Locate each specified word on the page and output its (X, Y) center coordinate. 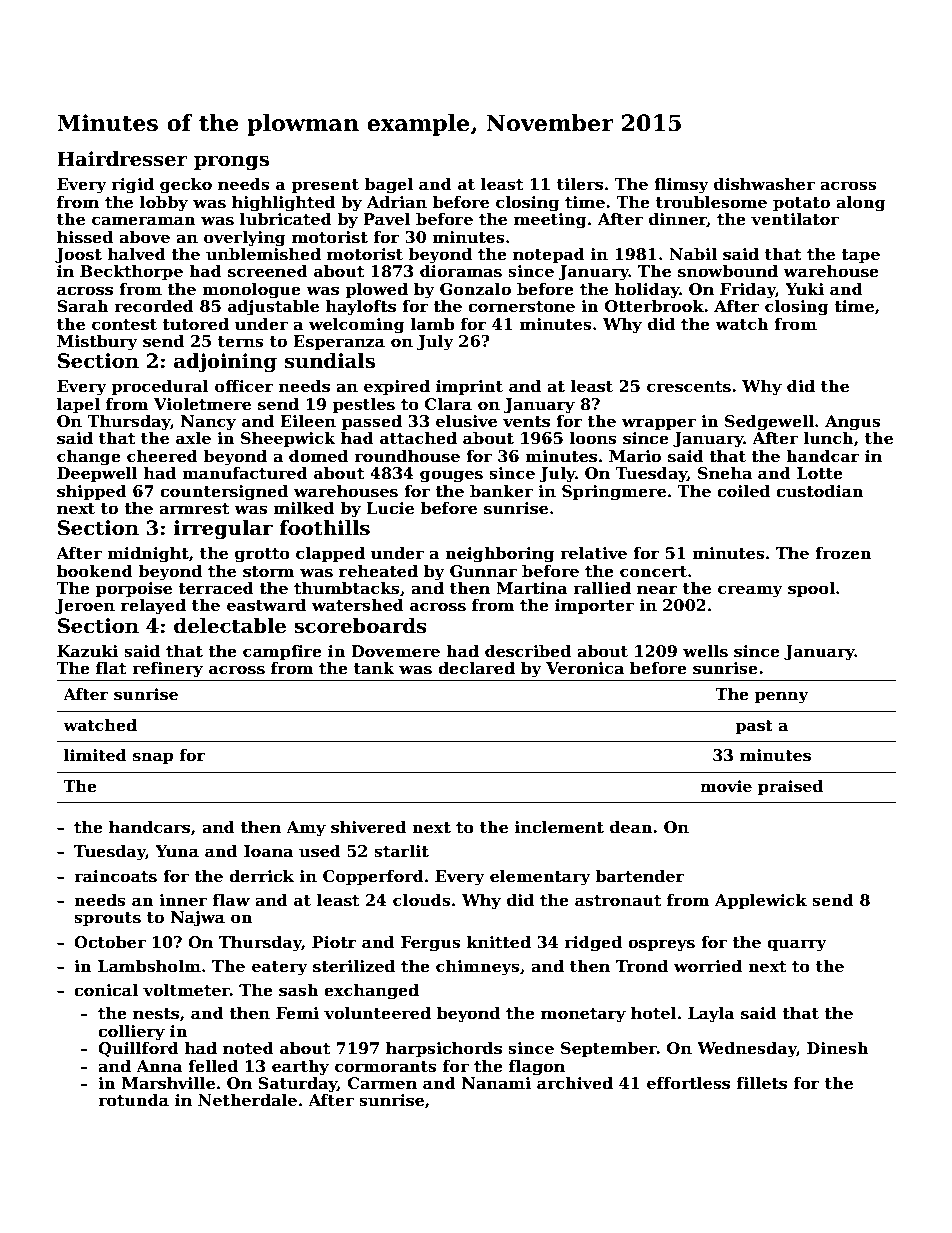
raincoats (115, 876)
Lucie (390, 508)
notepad (549, 255)
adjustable (273, 307)
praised (790, 787)
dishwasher (764, 184)
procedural (160, 387)
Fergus (431, 944)
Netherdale (247, 1100)
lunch (829, 438)
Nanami (496, 1083)
